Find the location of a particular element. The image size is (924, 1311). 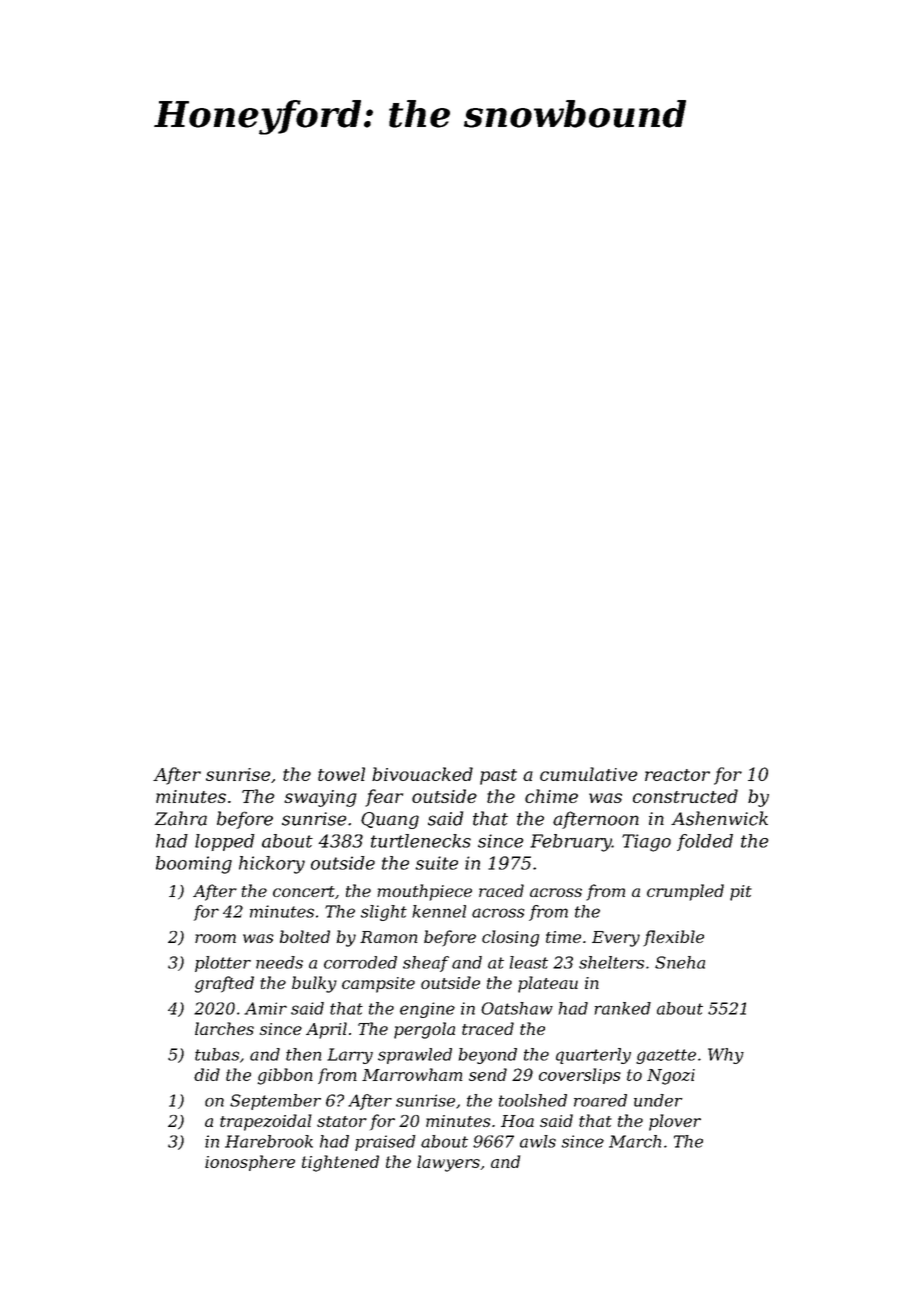

September is located at coordinates (275, 1102).
